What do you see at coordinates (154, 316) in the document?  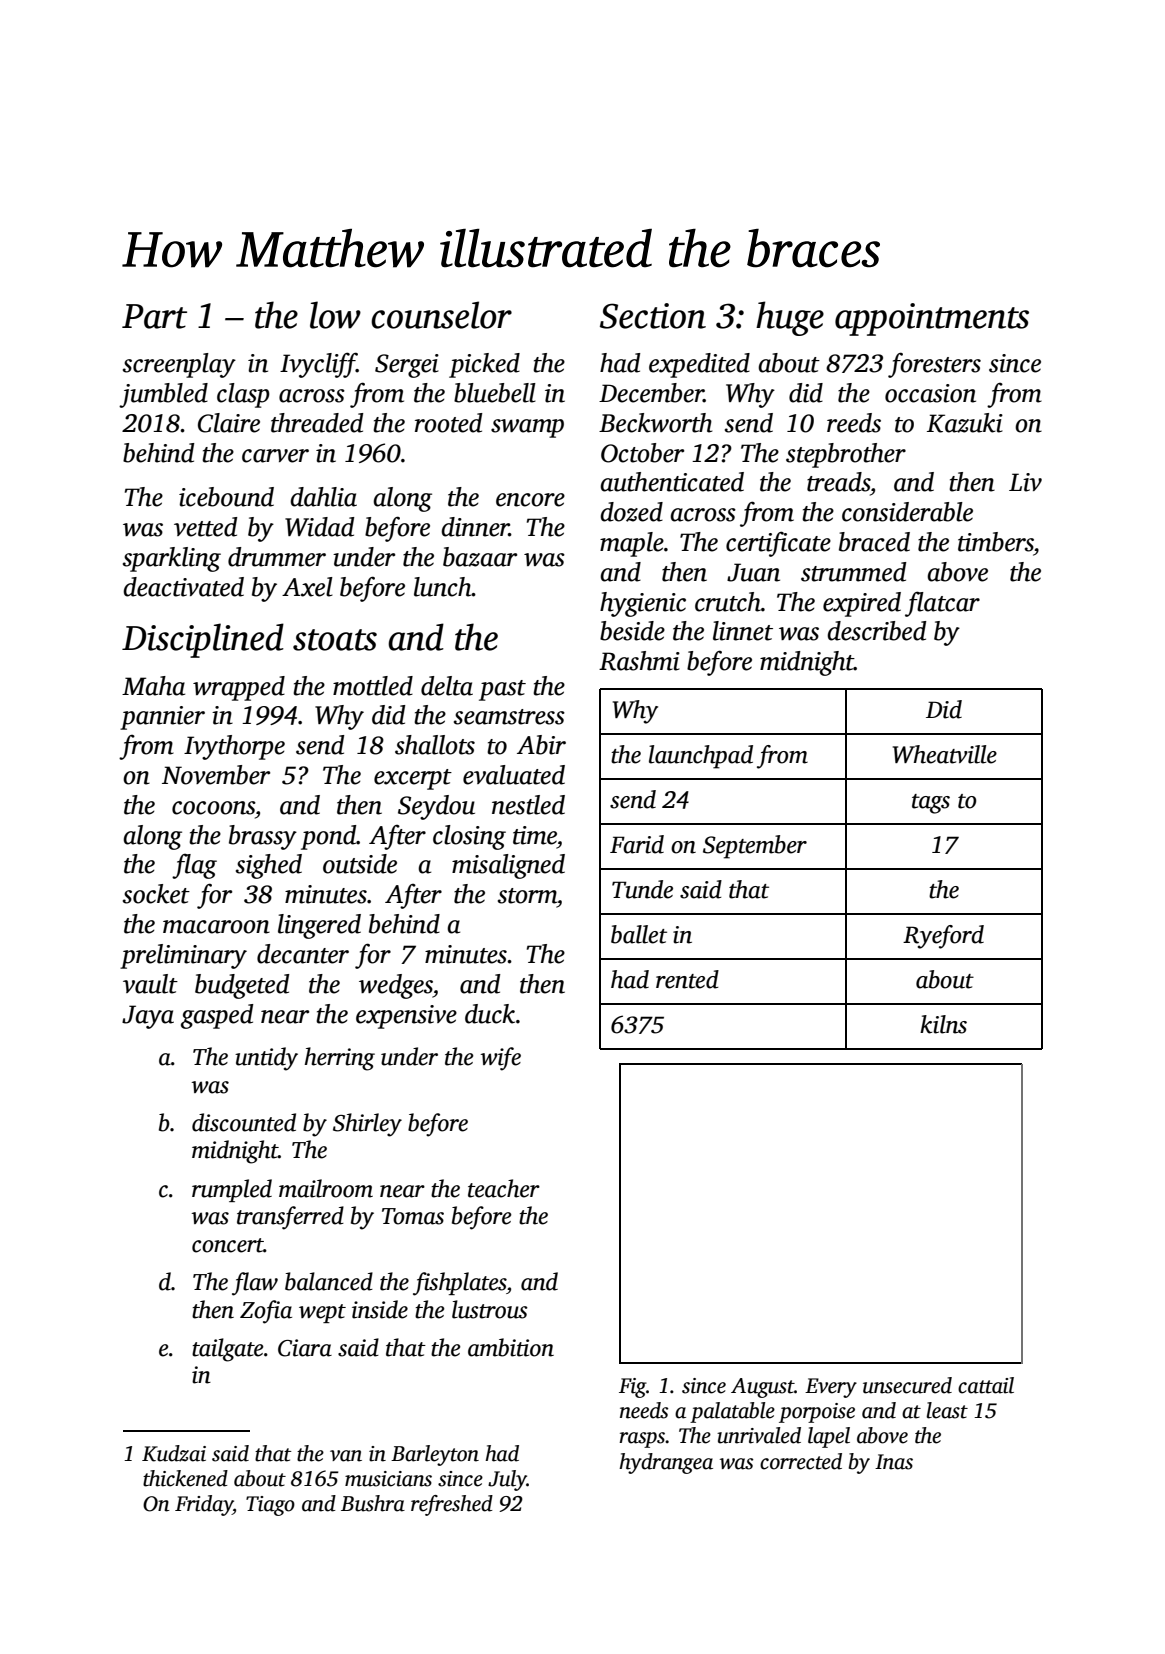 I see `Part` at bounding box center [154, 316].
